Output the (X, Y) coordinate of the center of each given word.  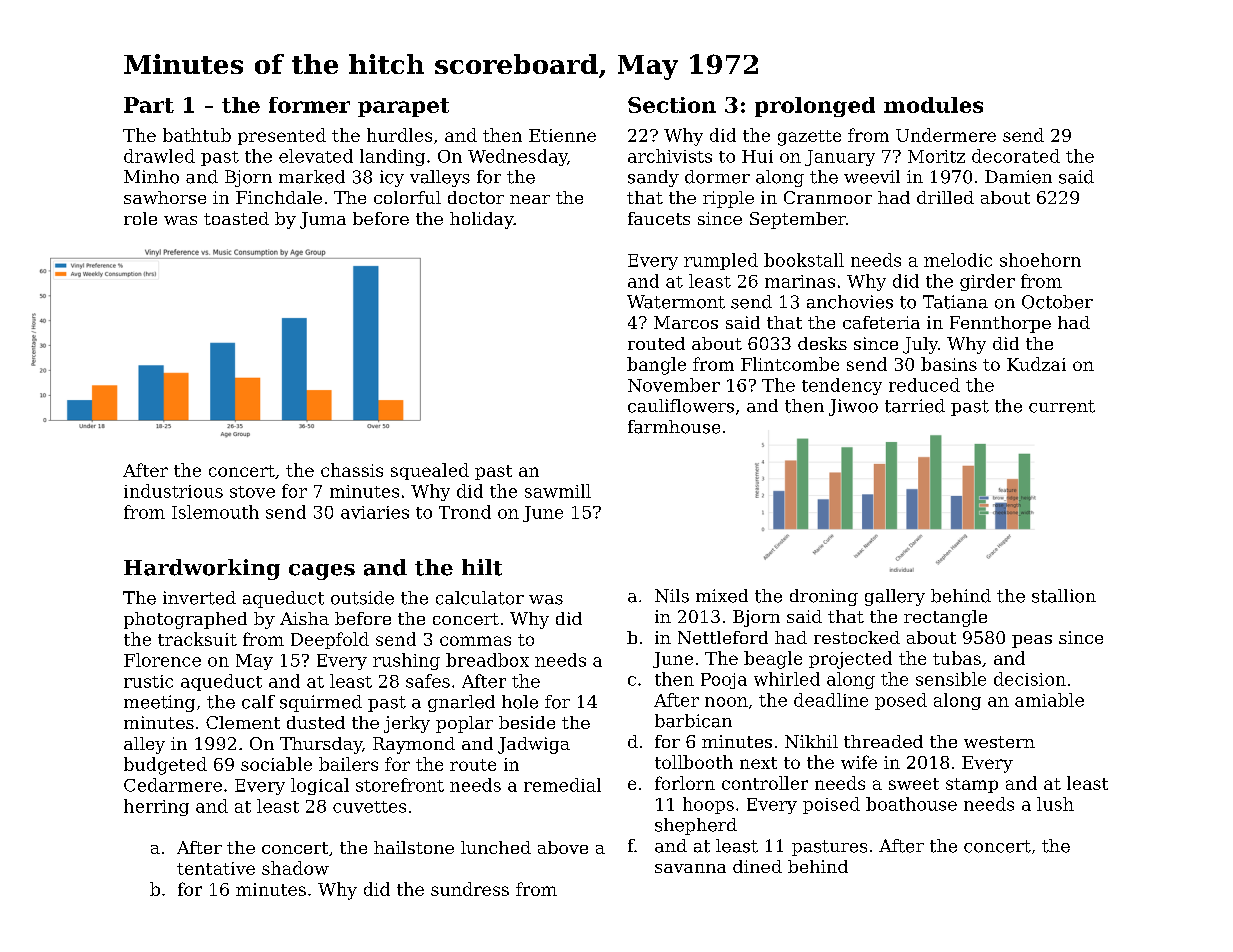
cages (322, 572)
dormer (717, 177)
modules (933, 105)
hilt (482, 567)
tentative (216, 868)
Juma (323, 220)
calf (258, 702)
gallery (895, 597)
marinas (800, 281)
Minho (151, 177)
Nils (672, 596)
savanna (690, 868)
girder (987, 282)
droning (824, 597)
